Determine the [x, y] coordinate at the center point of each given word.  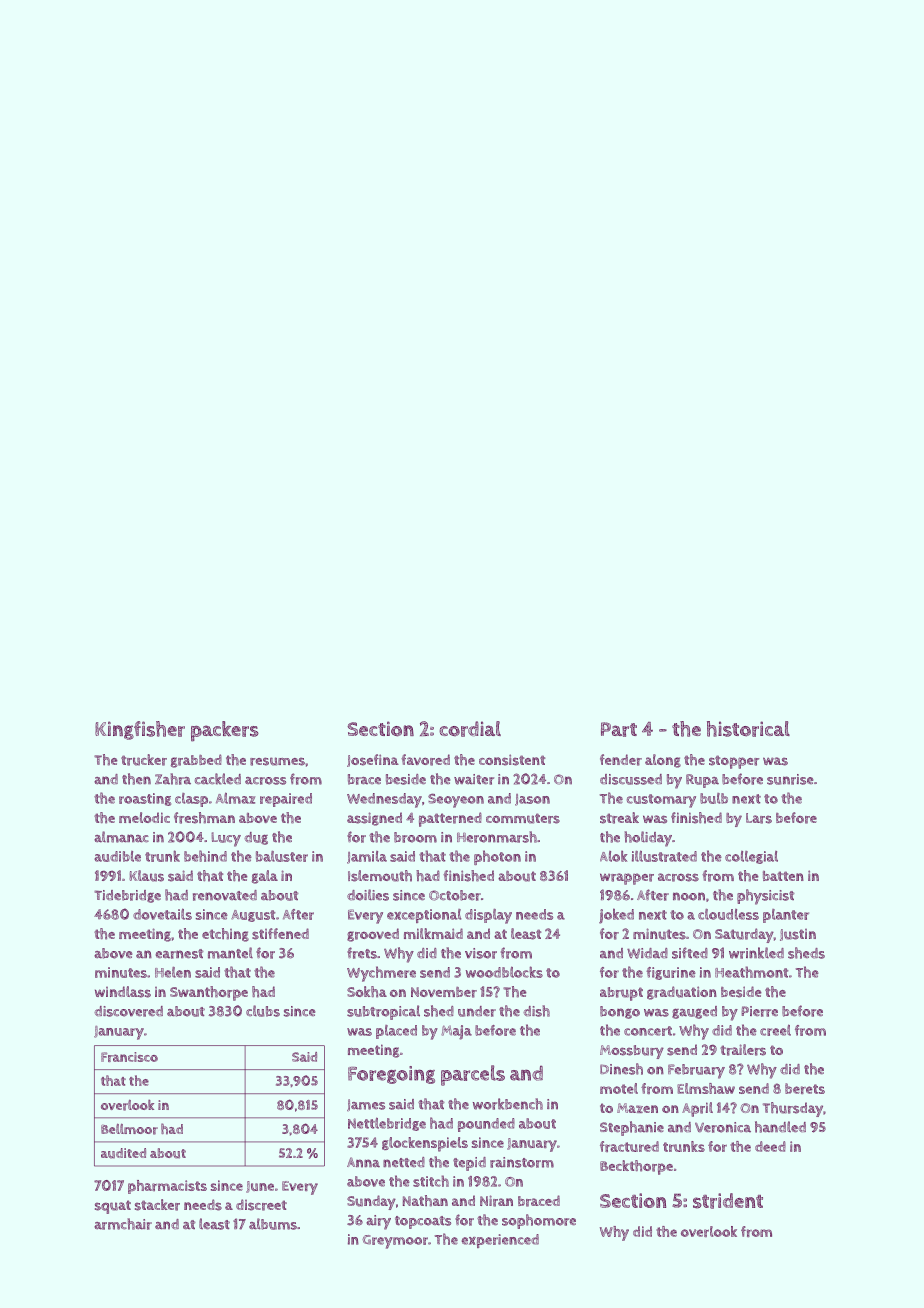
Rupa [702, 781]
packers [225, 731]
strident [728, 1201]
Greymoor [395, 1242]
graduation [682, 993]
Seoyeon [456, 800]
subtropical [383, 1012]
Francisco [129, 1057]
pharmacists [167, 1187]
